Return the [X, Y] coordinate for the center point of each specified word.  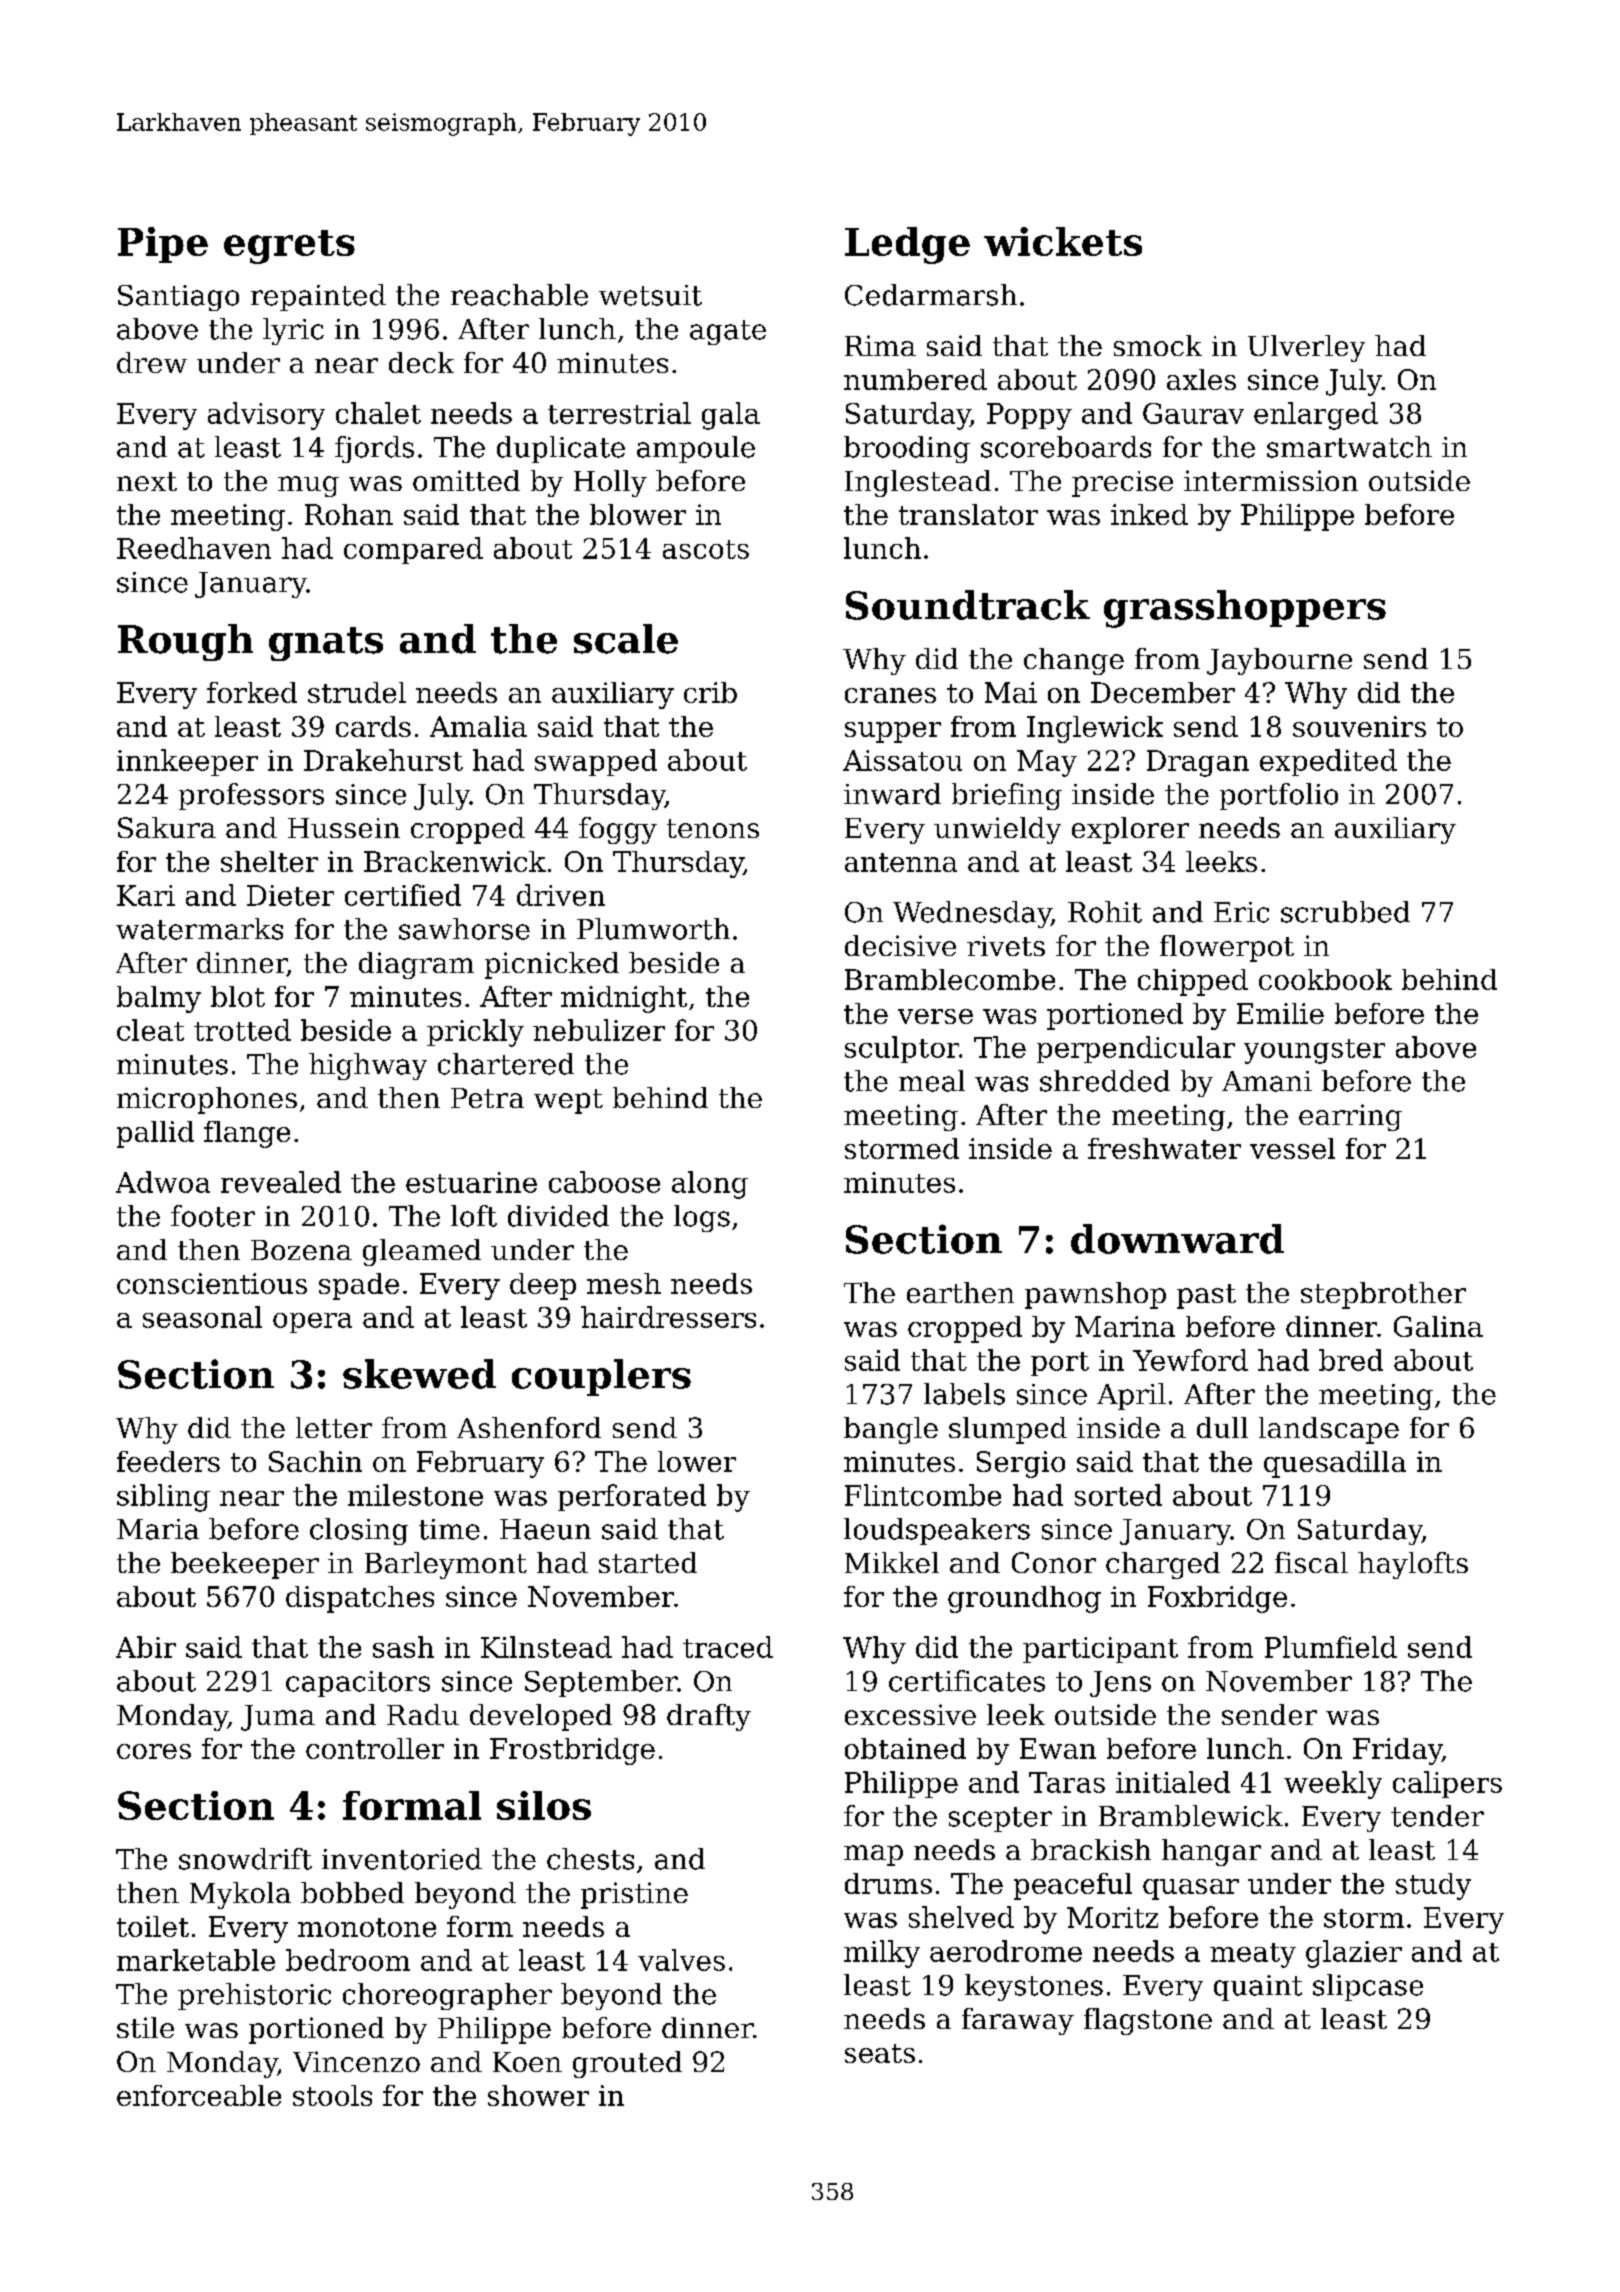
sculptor [902, 1049]
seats [880, 2053]
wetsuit [650, 295]
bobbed [352, 1892]
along [710, 1185]
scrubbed [1345, 912]
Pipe [163, 245]
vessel [1292, 1148]
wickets [1063, 241]
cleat [150, 1030]
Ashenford [529, 1427]
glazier [1354, 1954]
